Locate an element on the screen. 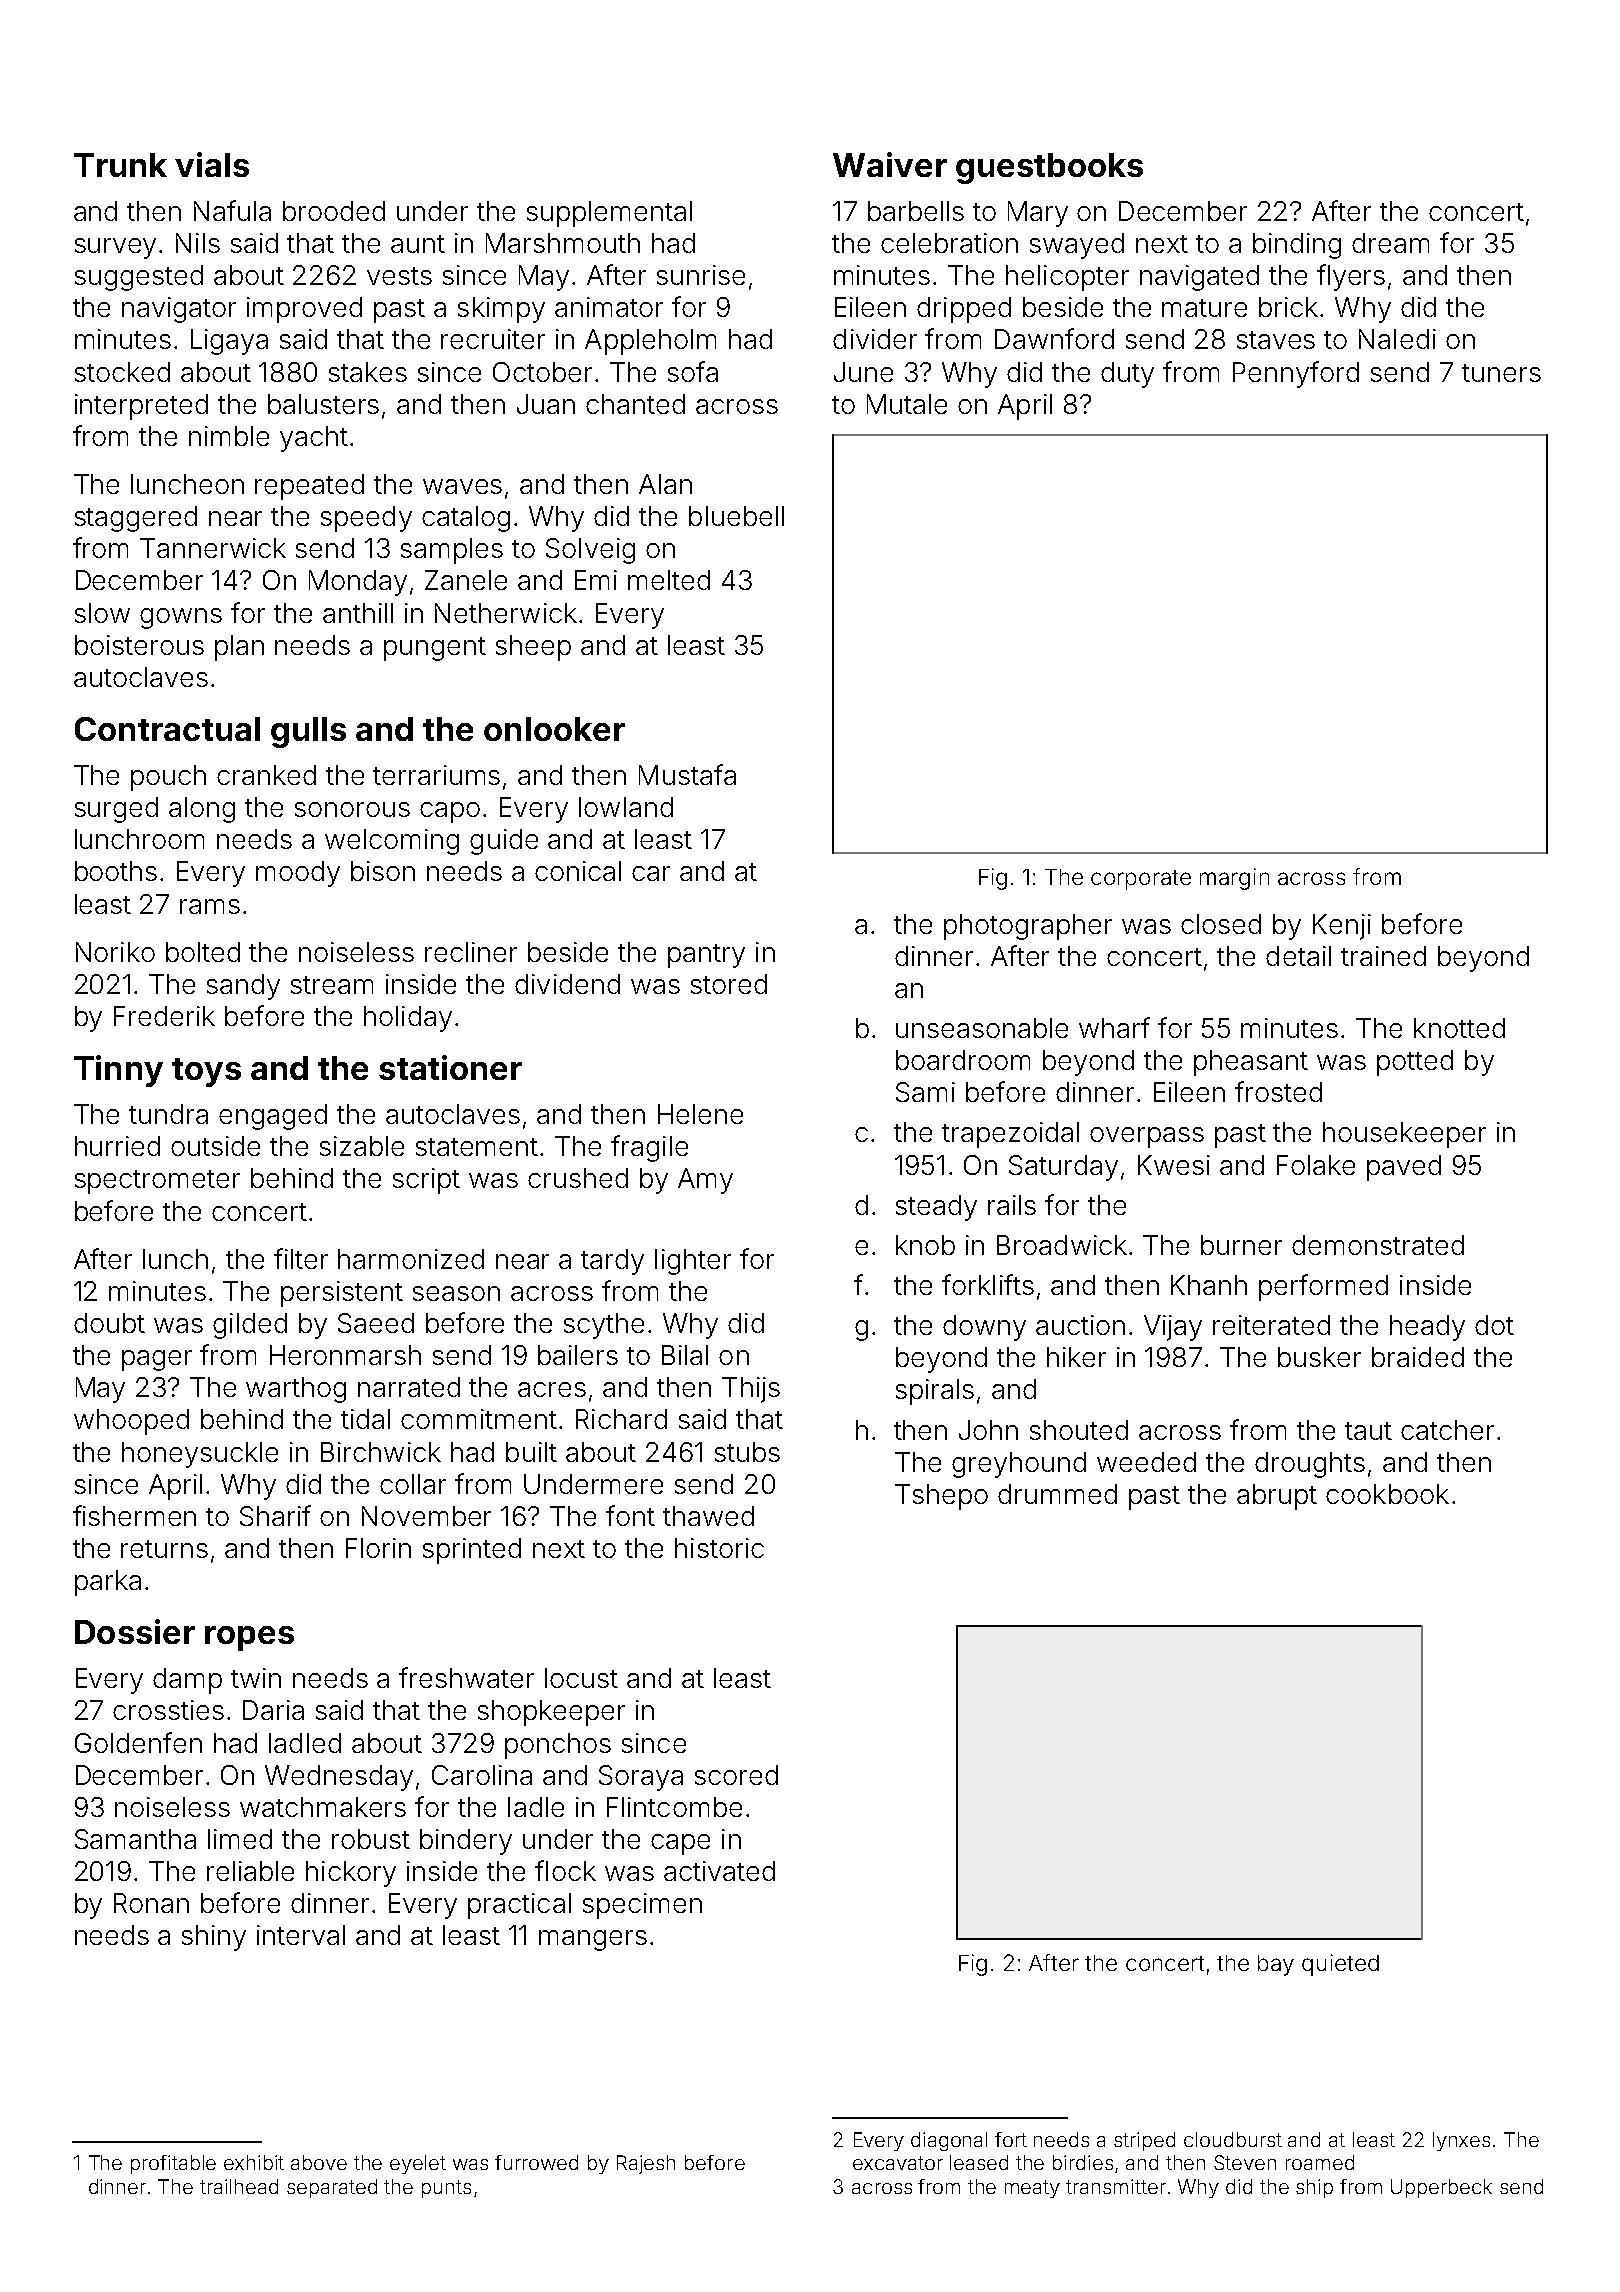  doubt is located at coordinates (109, 1323).
